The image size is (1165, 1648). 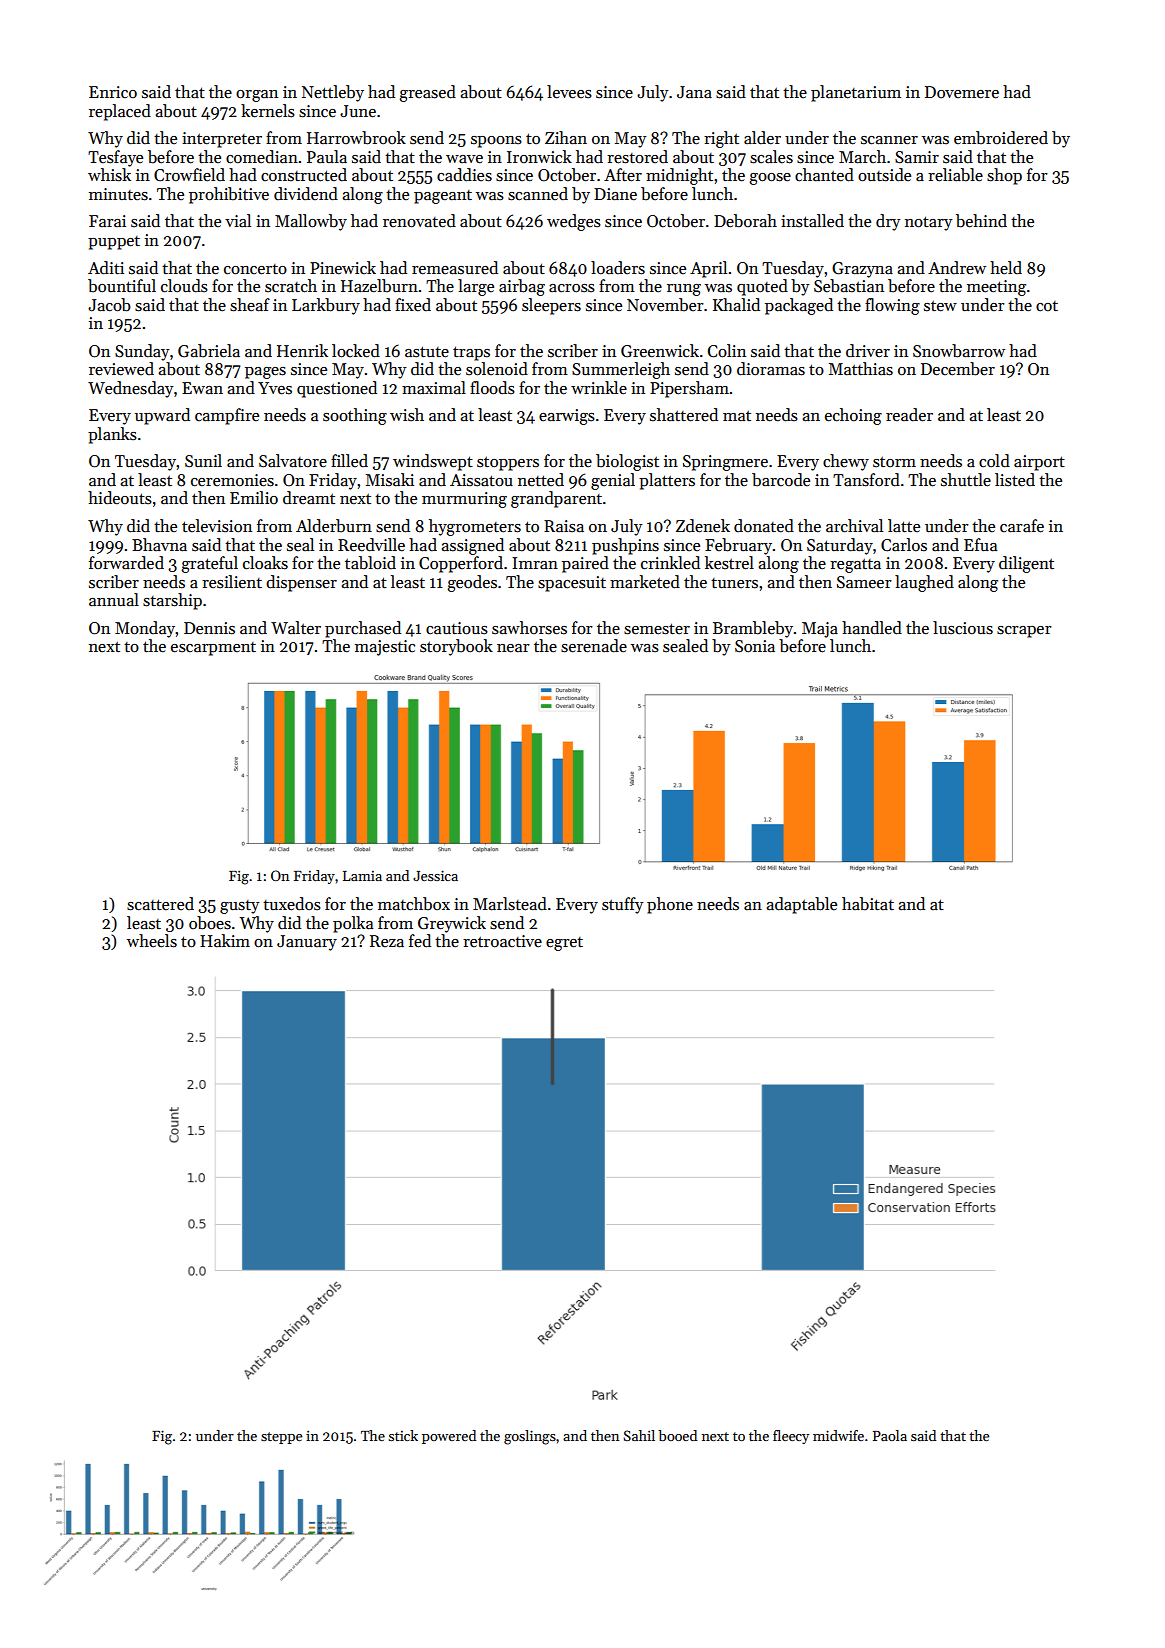 I want to click on habitat, so click(x=868, y=904).
